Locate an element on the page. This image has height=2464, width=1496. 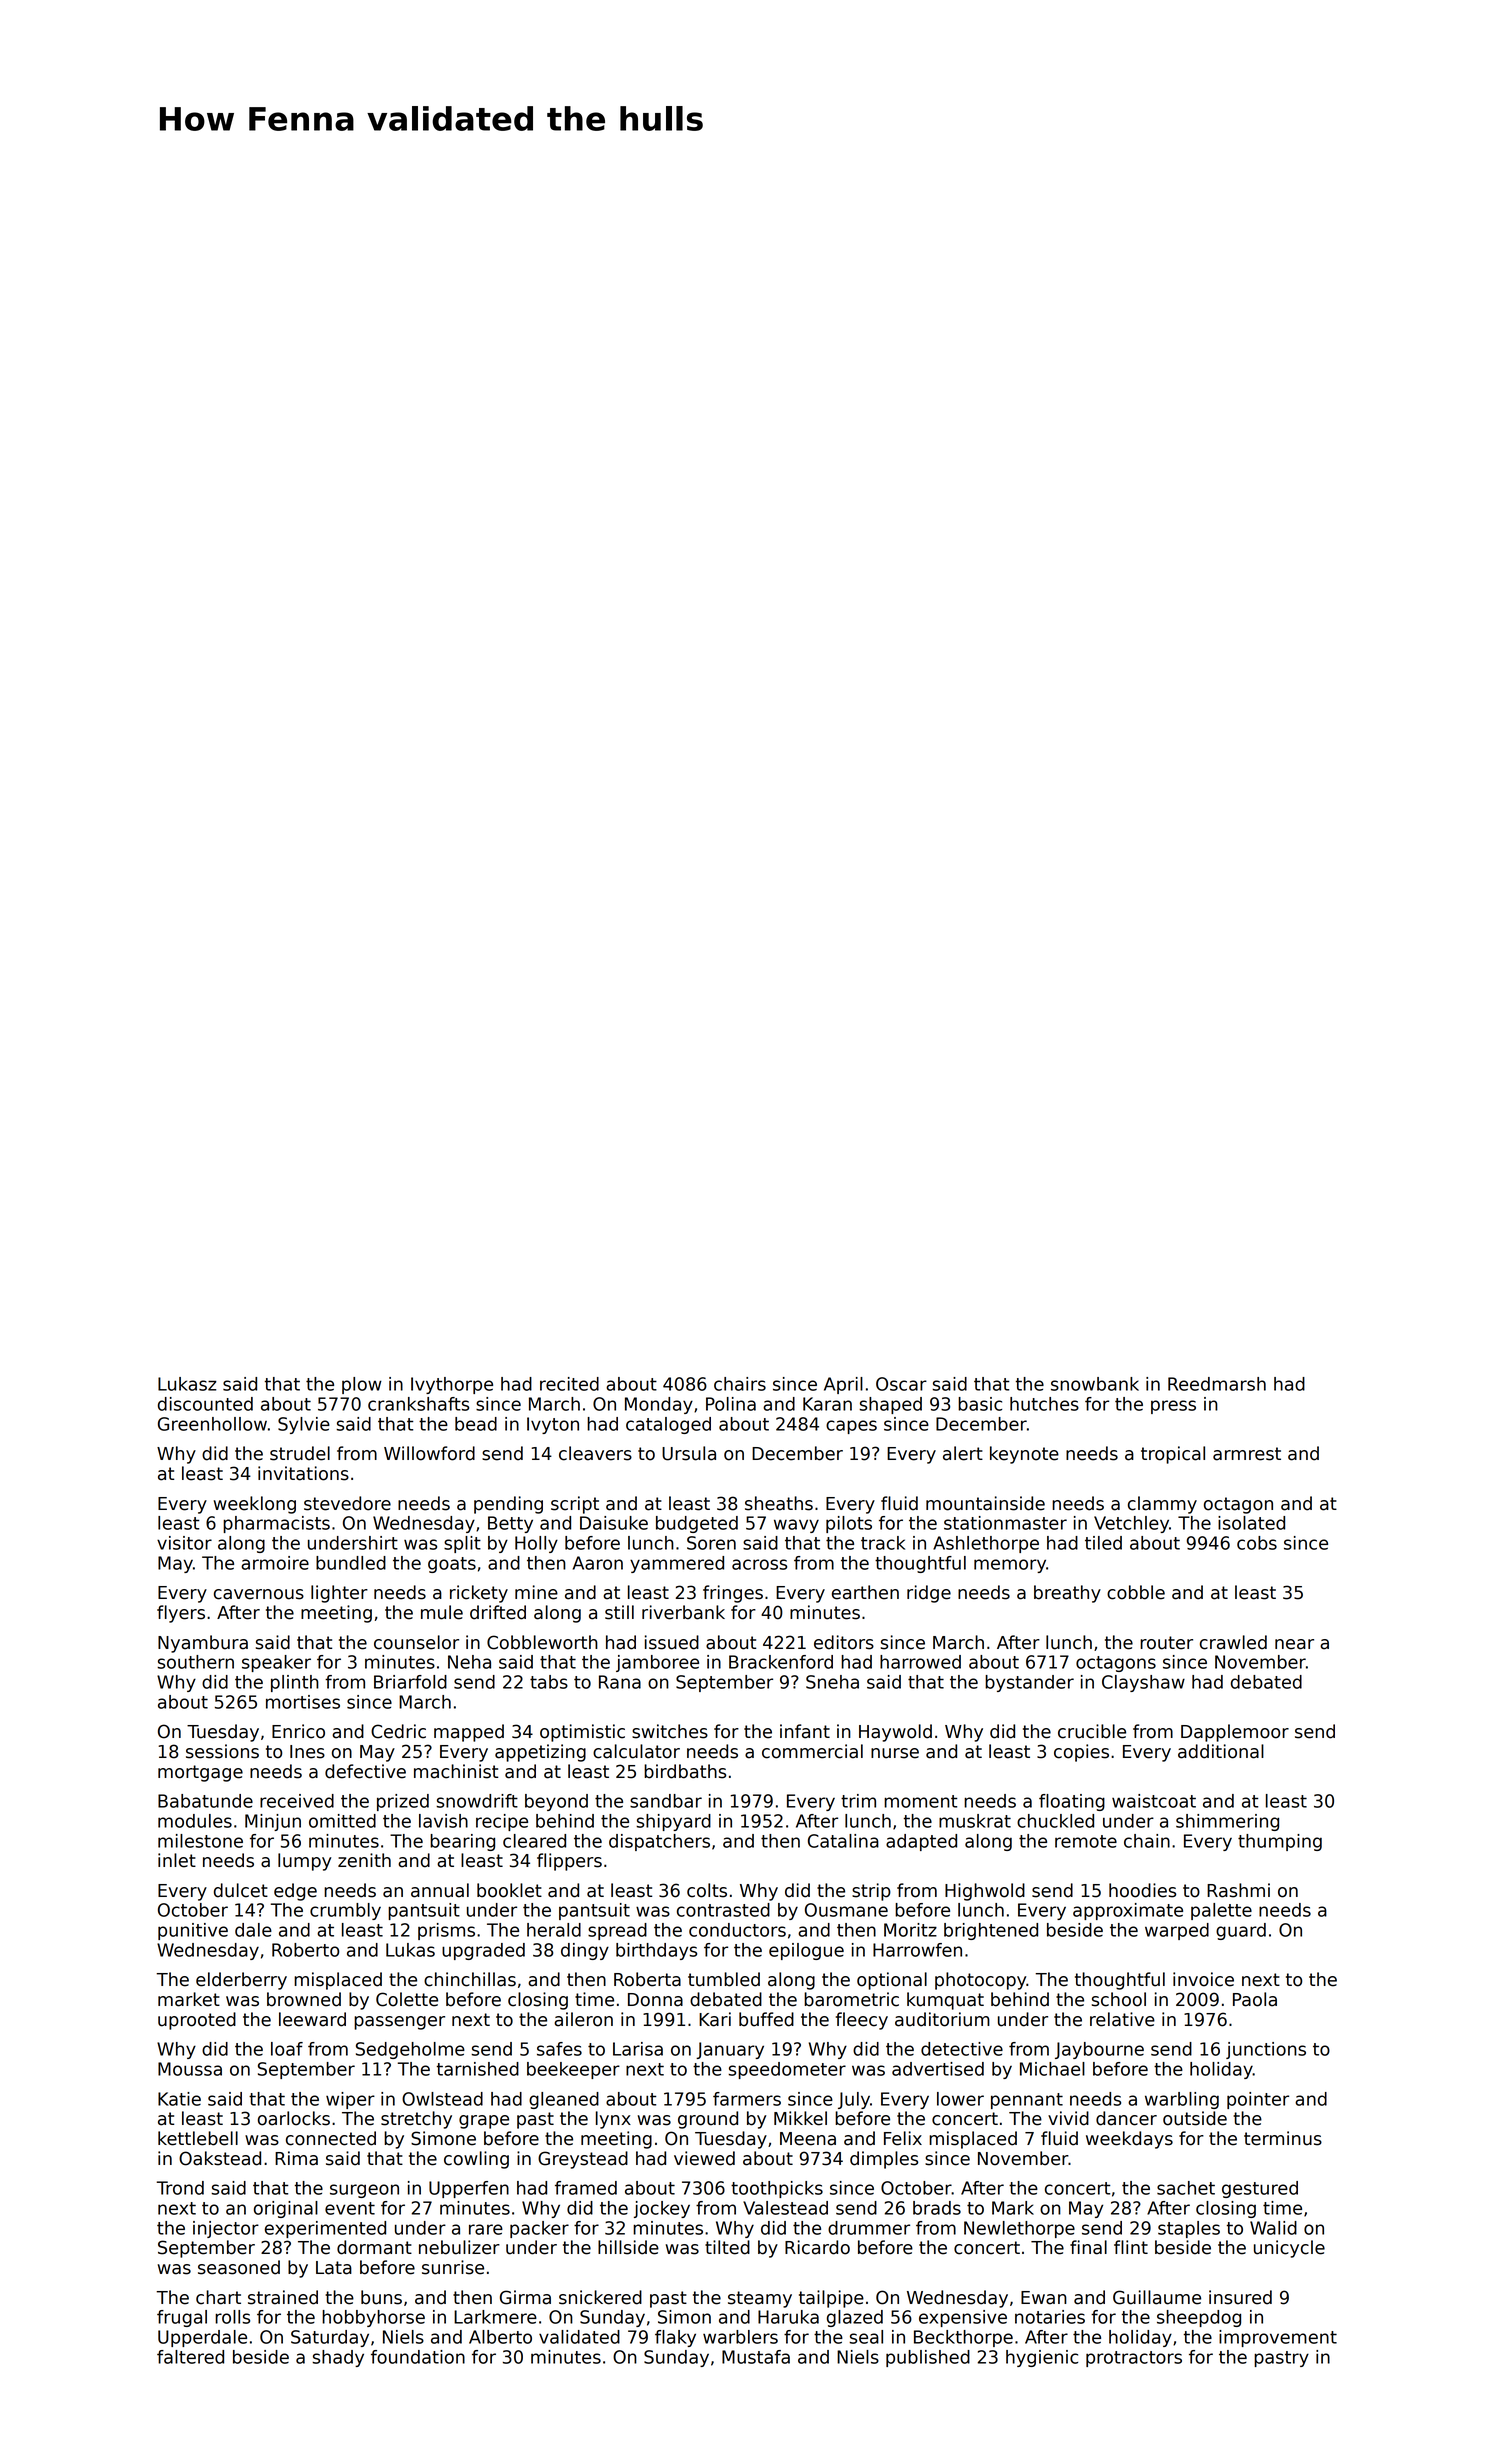
bystander is located at coordinates (1029, 1683).
